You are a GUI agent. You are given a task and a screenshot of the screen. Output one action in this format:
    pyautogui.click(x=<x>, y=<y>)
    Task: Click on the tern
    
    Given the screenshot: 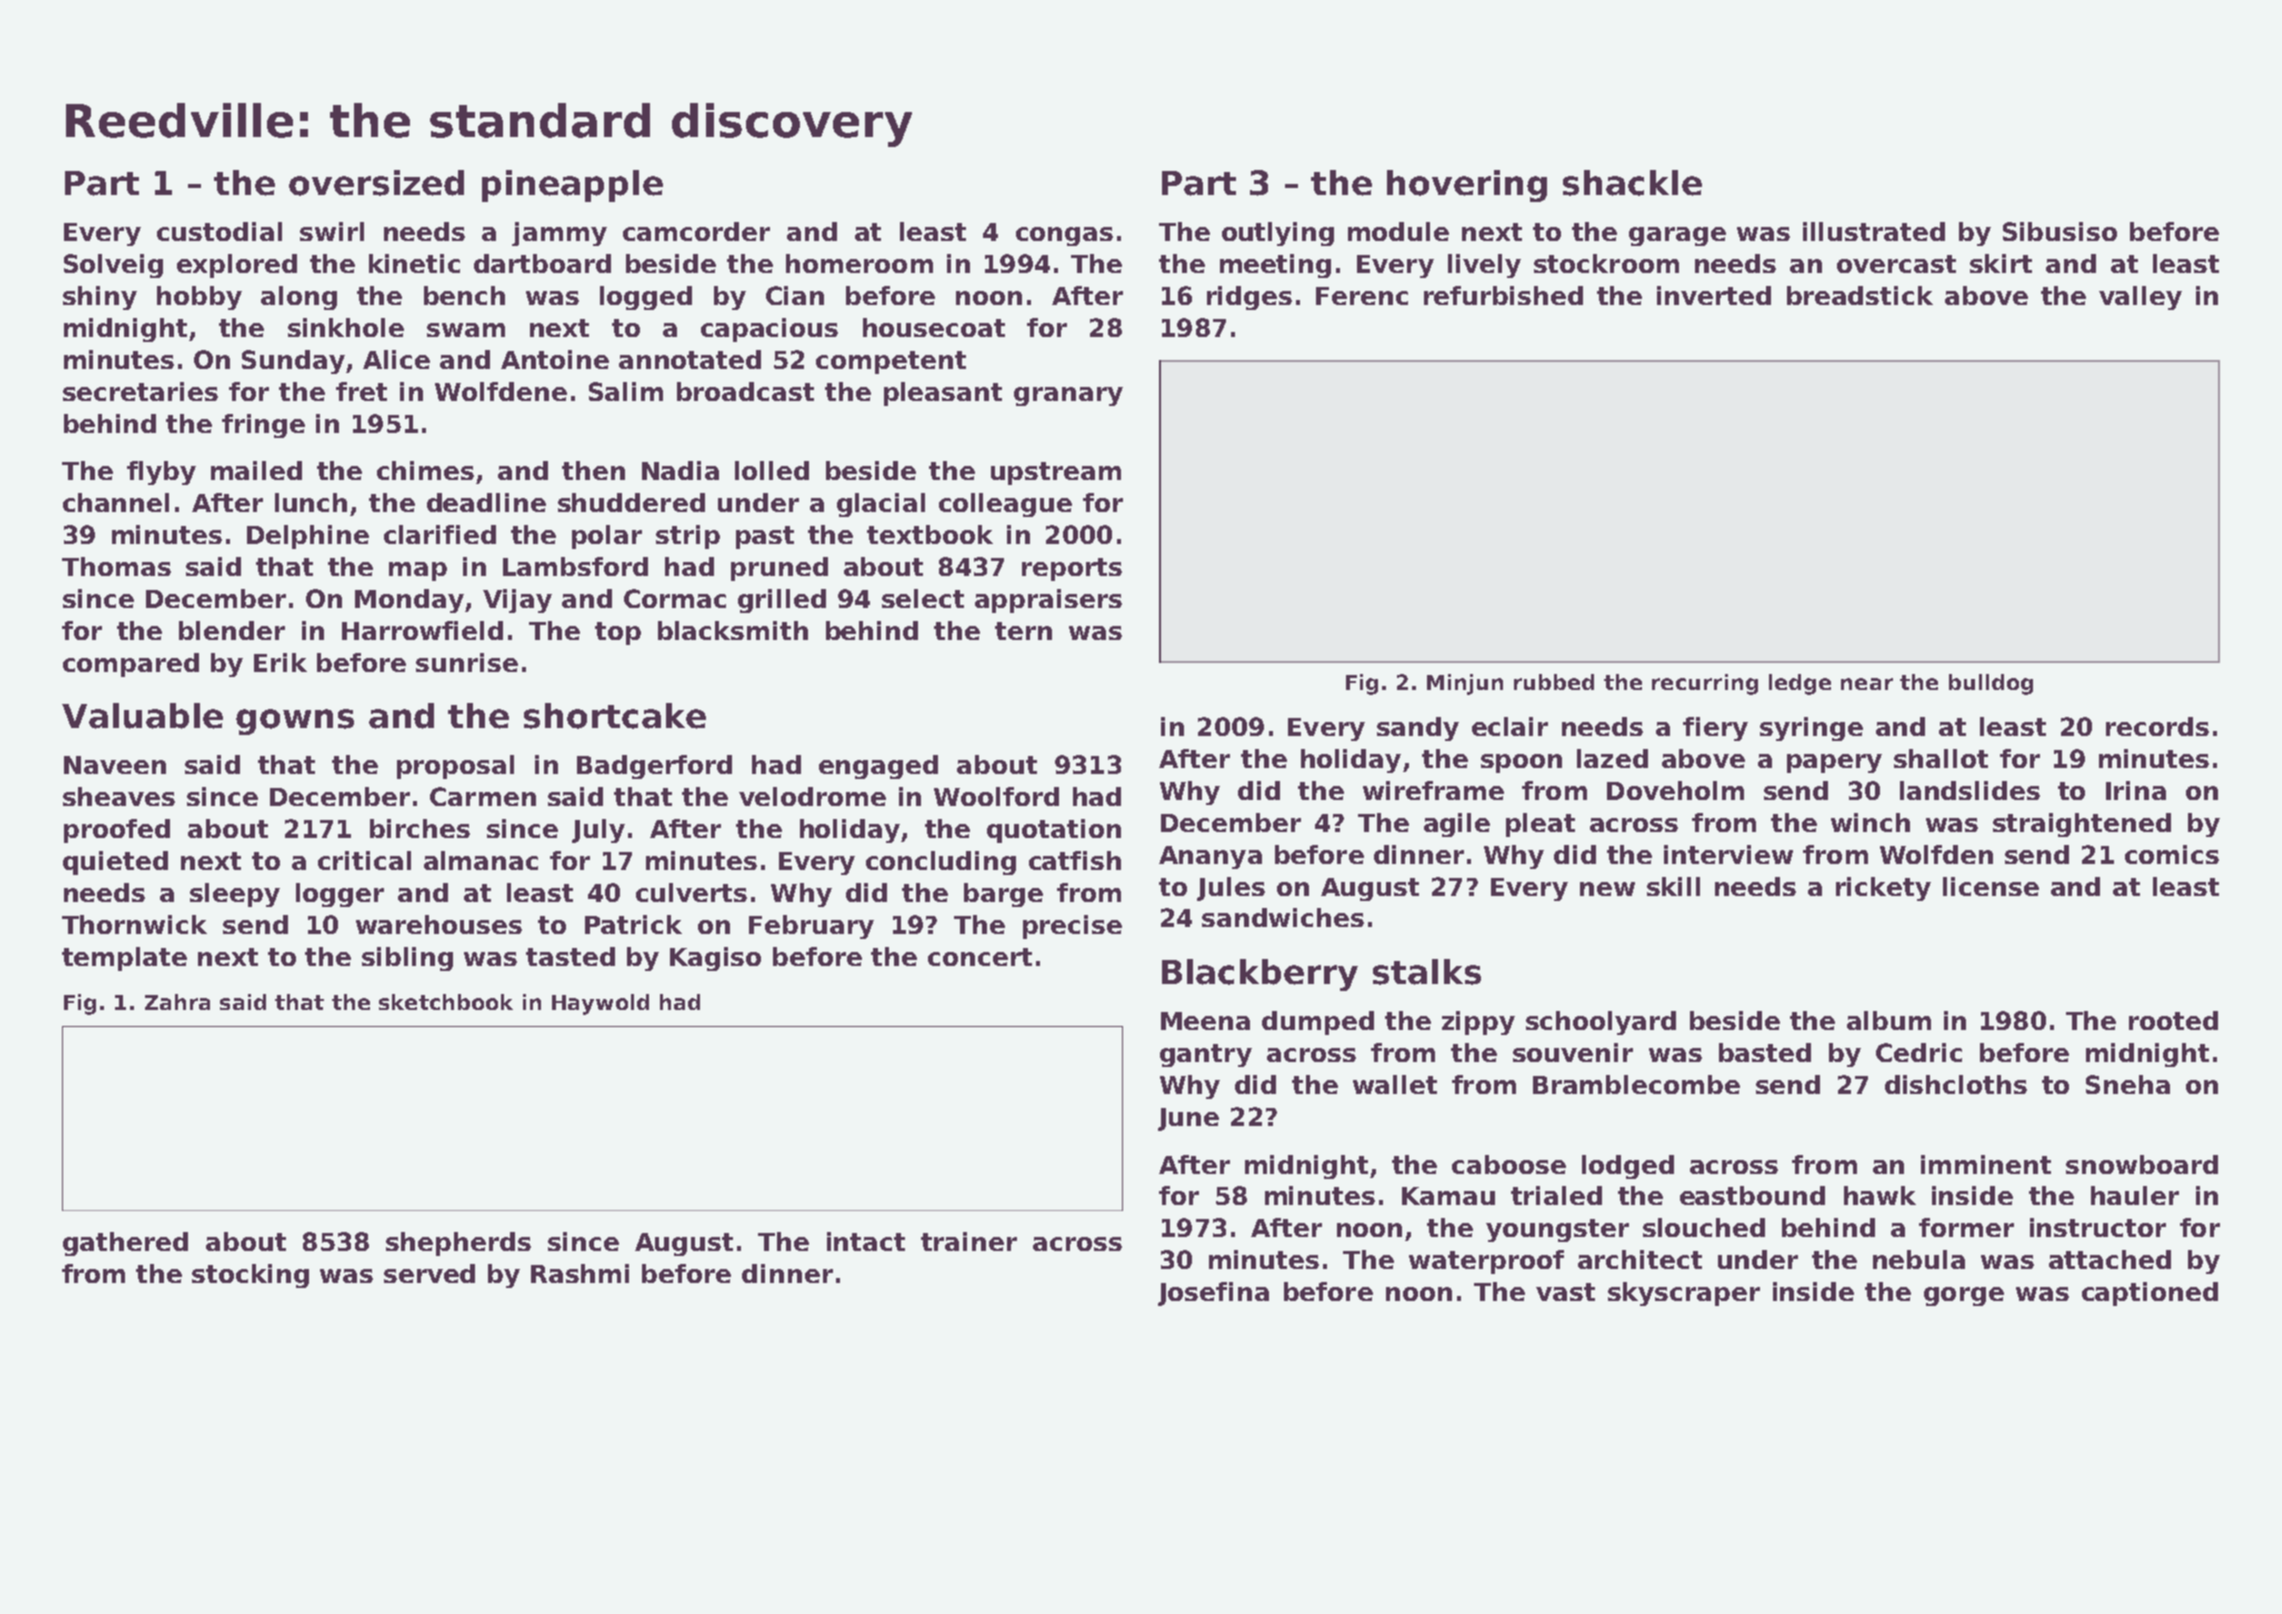 What is the action you would take?
    pyautogui.click(x=1023, y=631)
